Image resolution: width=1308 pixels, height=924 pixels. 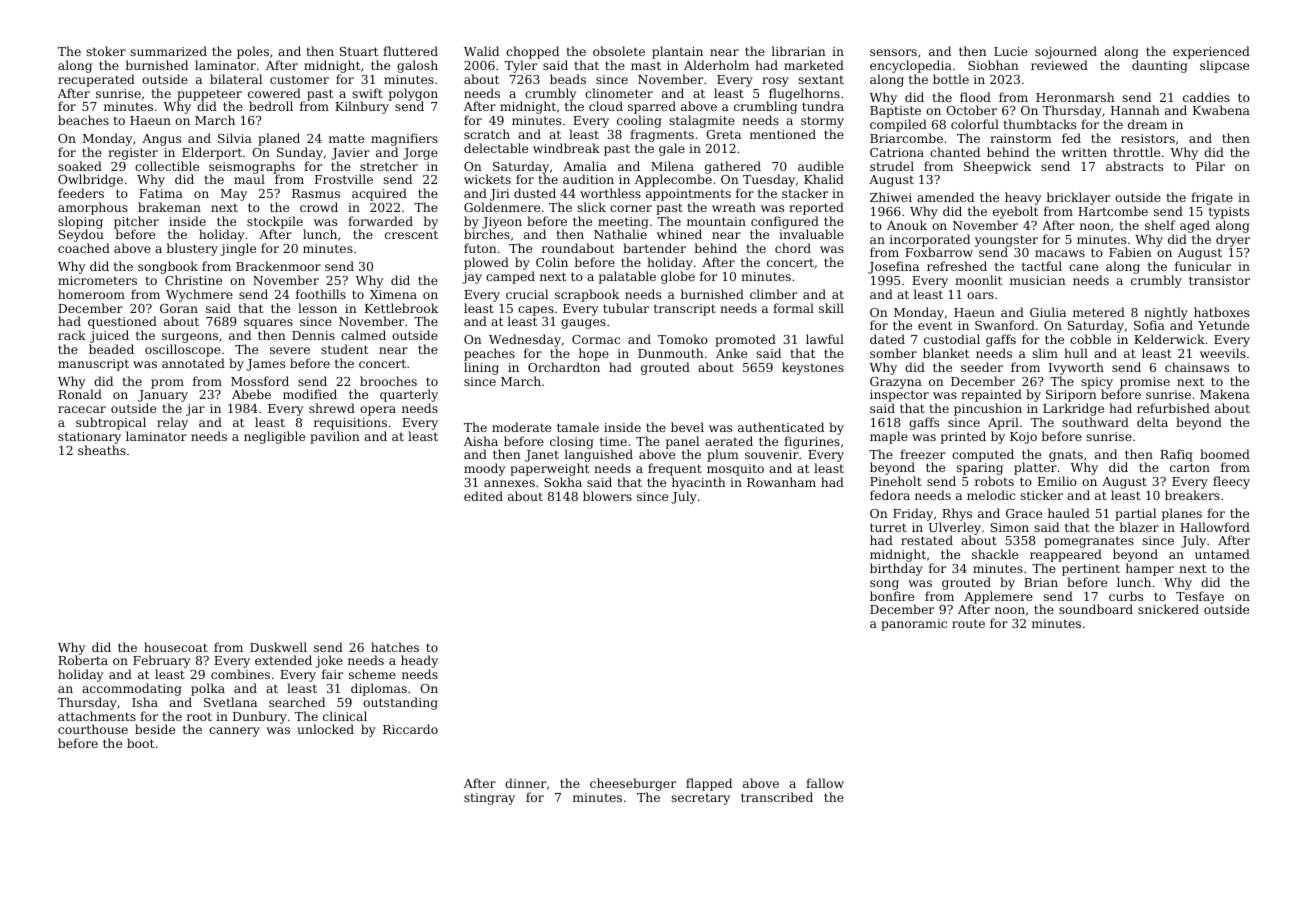 I want to click on Stuart, so click(x=359, y=51).
